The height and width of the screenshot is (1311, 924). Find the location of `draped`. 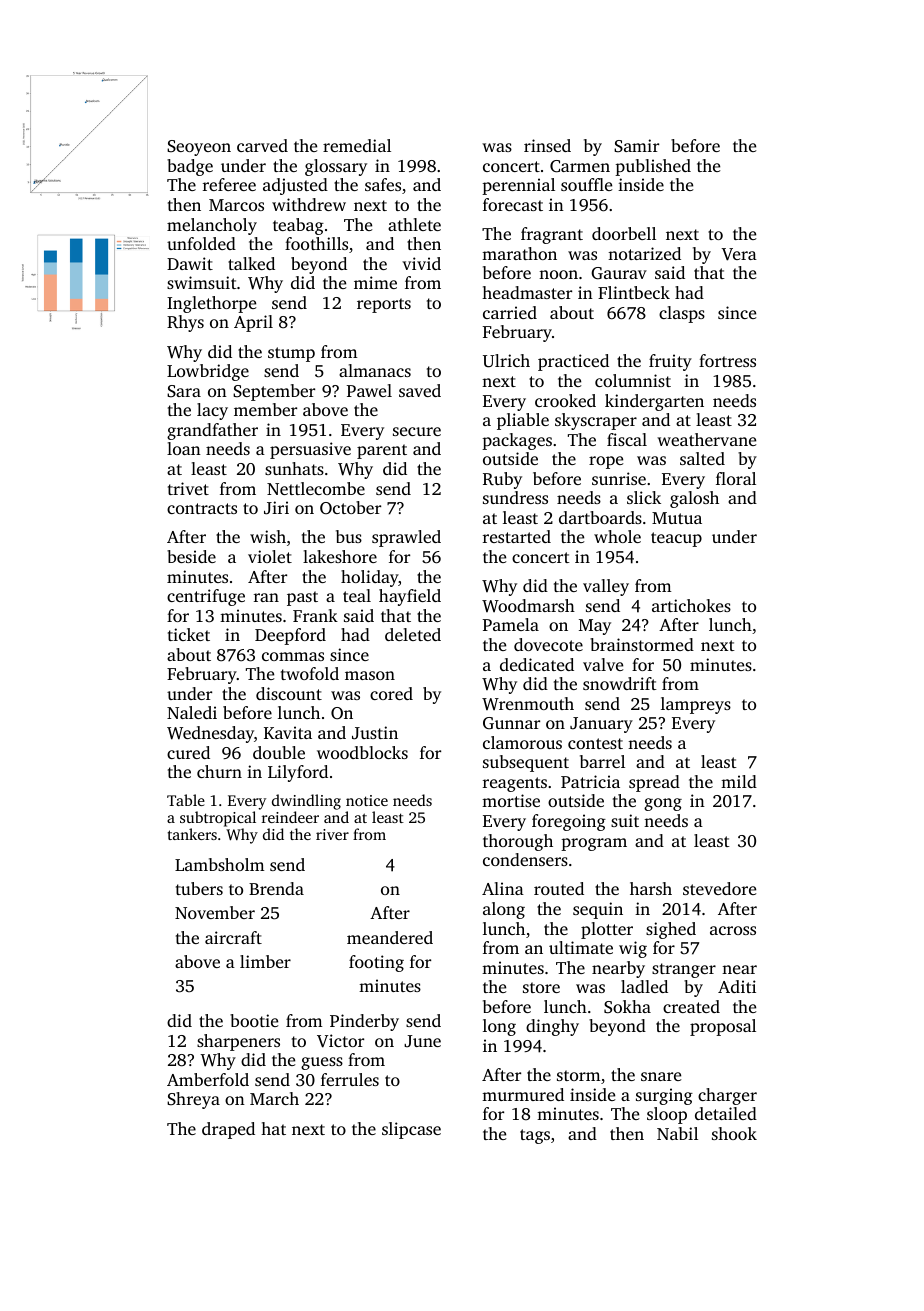

draped is located at coordinates (228, 1130).
